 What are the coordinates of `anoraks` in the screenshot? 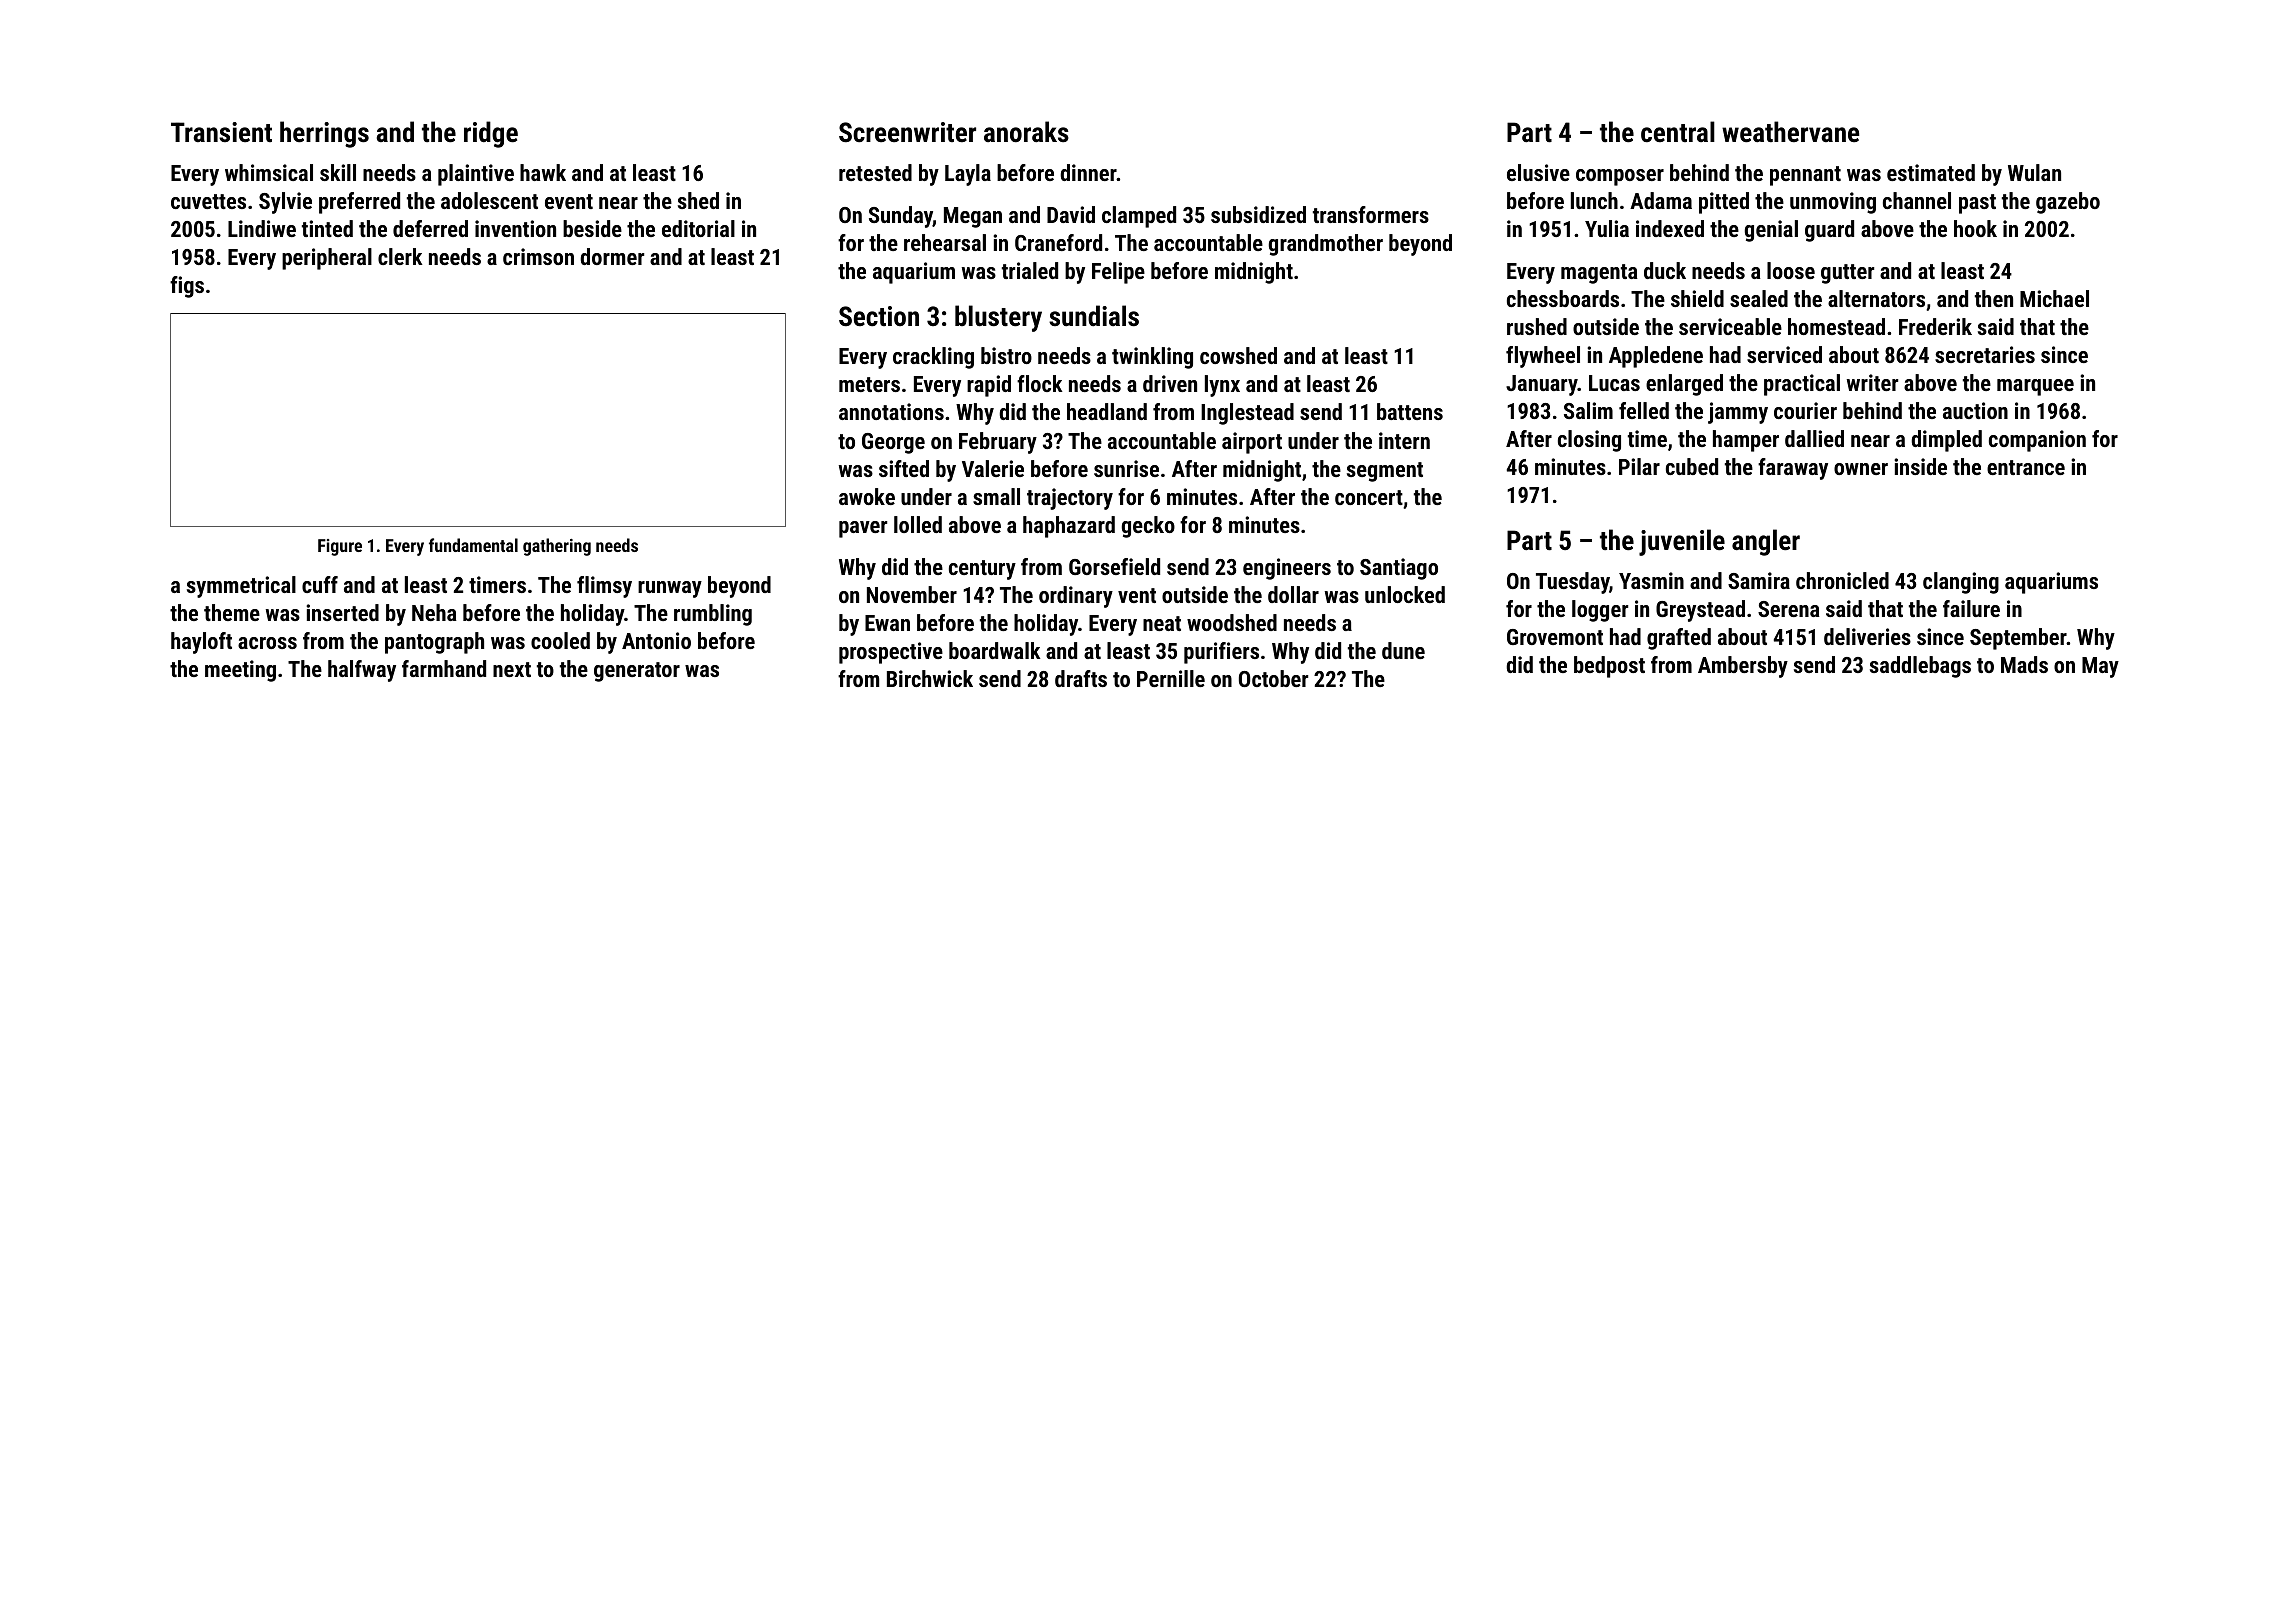 It's located at (1026, 132).
